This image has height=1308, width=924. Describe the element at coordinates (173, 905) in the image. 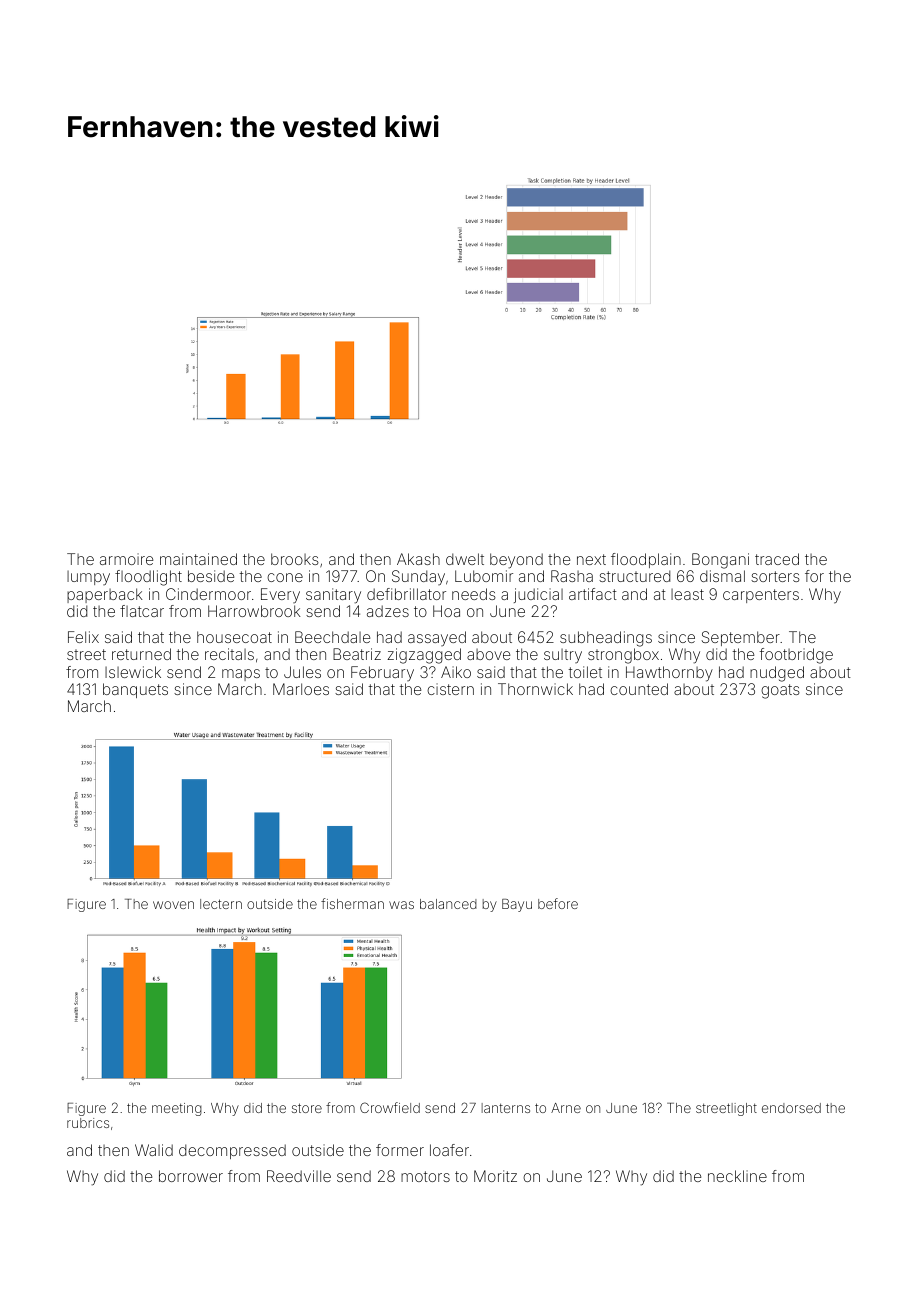

I see `woven` at that location.
